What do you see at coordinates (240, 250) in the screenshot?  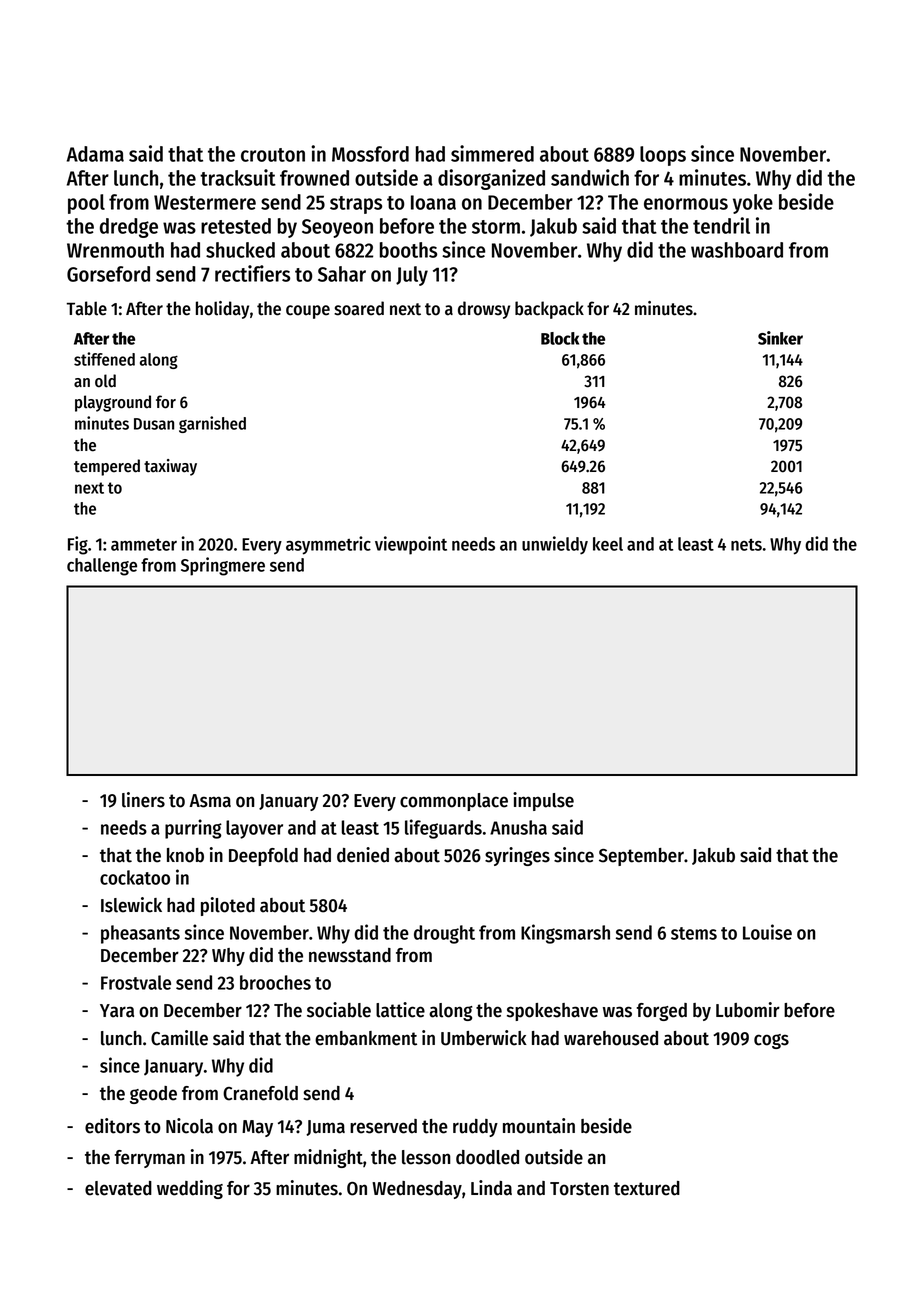 I see `shucked` at bounding box center [240, 250].
